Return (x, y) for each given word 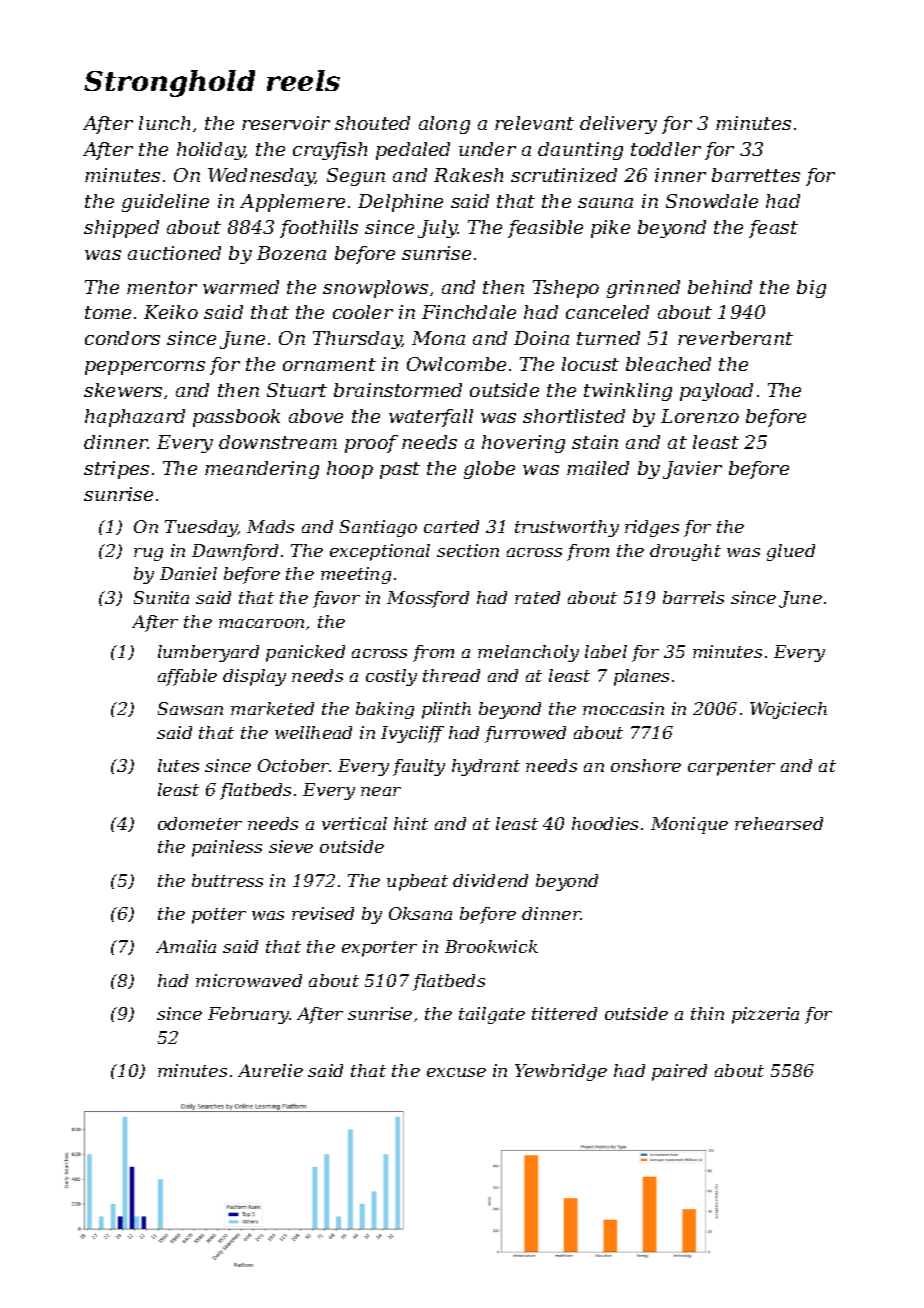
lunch (164, 123)
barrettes (756, 175)
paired (679, 1072)
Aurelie (270, 1070)
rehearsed (779, 823)
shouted (372, 123)
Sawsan (190, 708)
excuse (456, 1072)
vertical (354, 823)
